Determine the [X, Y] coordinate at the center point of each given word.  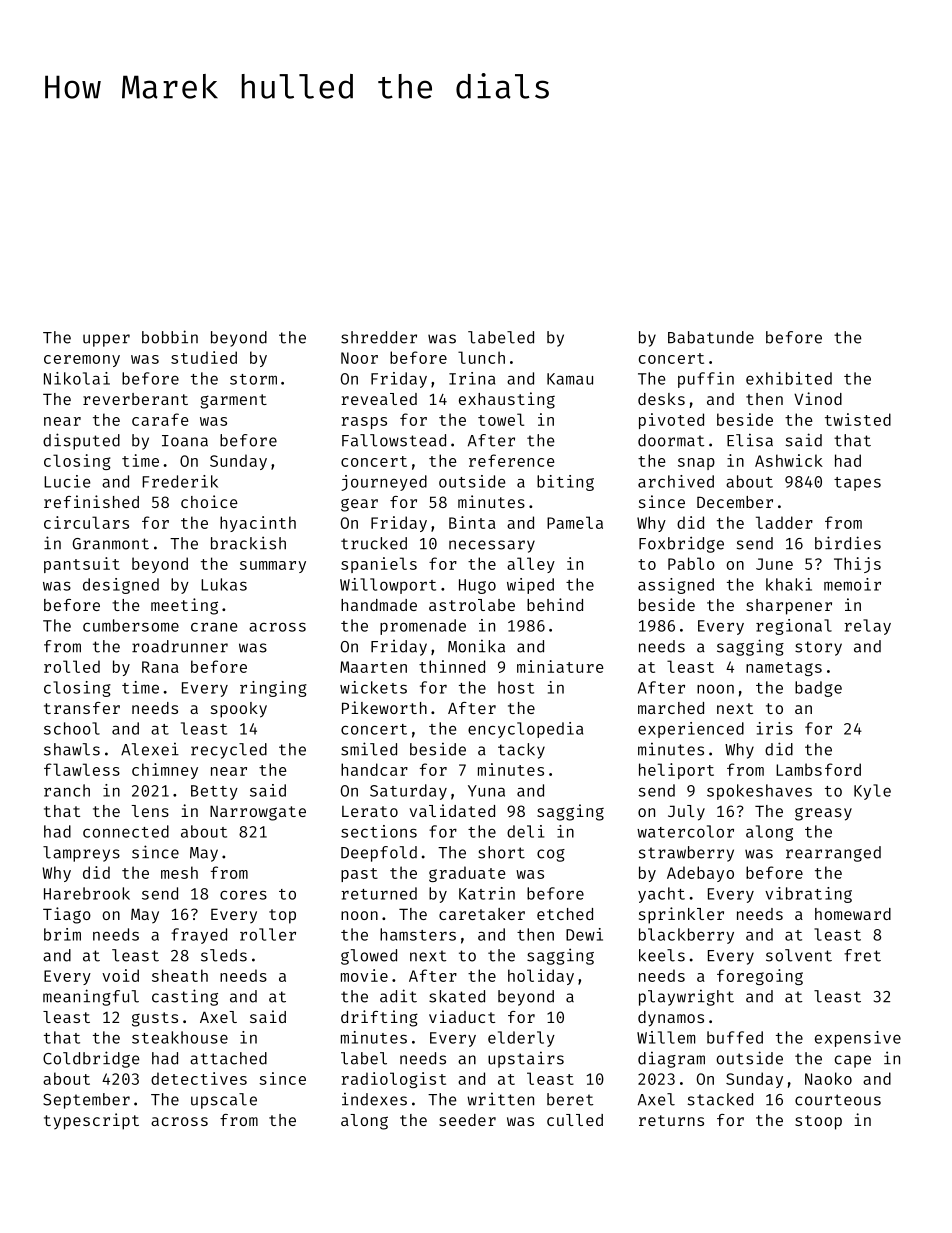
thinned [452, 666]
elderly [521, 1039]
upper [106, 340]
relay [867, 627]
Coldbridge [91, 1059]
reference [512, 460]
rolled [72, 666]
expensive [858, 1039]
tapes [857, 484]
